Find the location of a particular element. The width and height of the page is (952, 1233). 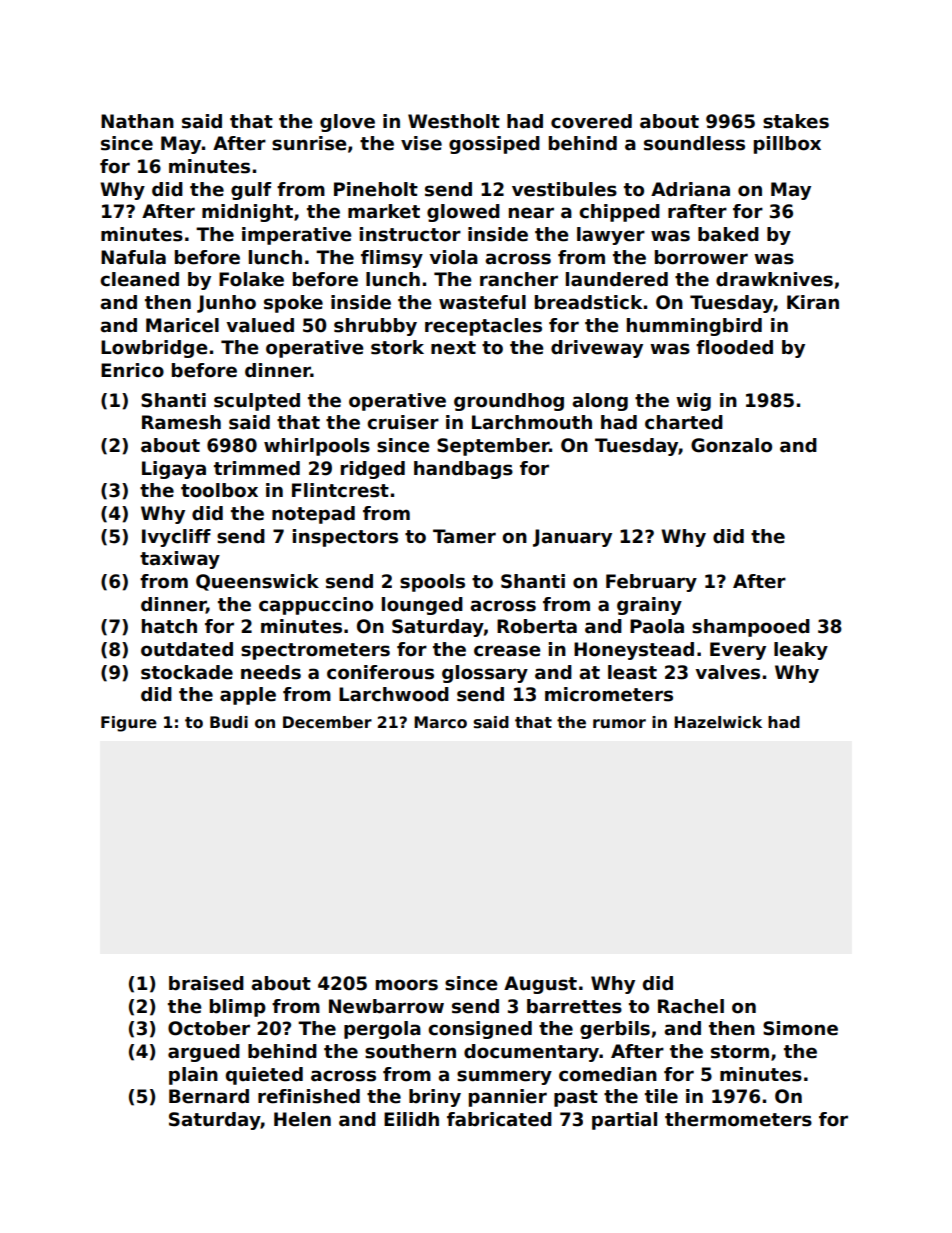

Budi is located at coordinates (229, 722).
